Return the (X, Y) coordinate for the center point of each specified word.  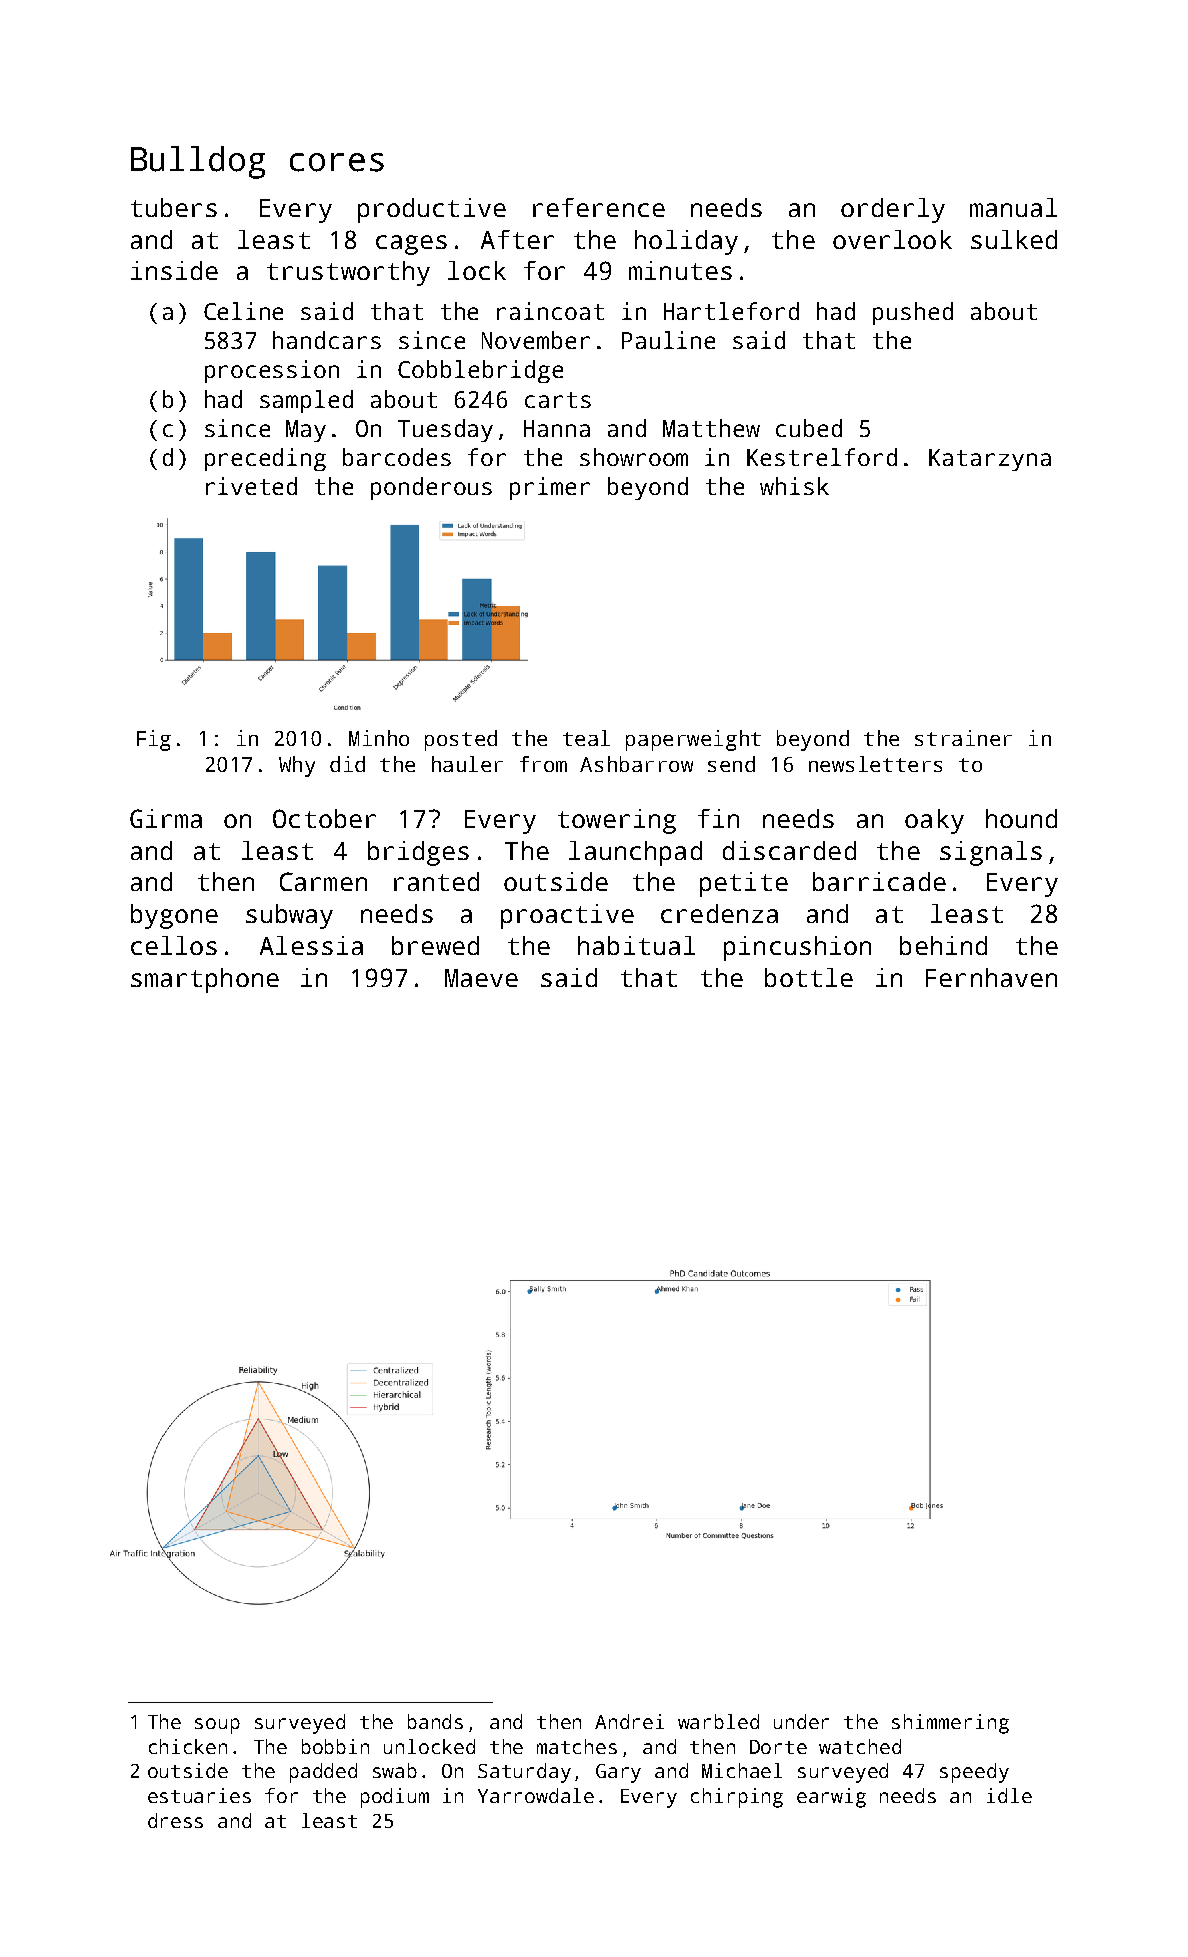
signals (991, 853)
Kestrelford (822, 457)
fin (718, 818)
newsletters (875, 764)
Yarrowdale (536, 1795)
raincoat (550, 311)
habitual (636, 945)
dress (175, 1820)
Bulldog (198, 162)
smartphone (205, 980)
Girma (166, 818)
